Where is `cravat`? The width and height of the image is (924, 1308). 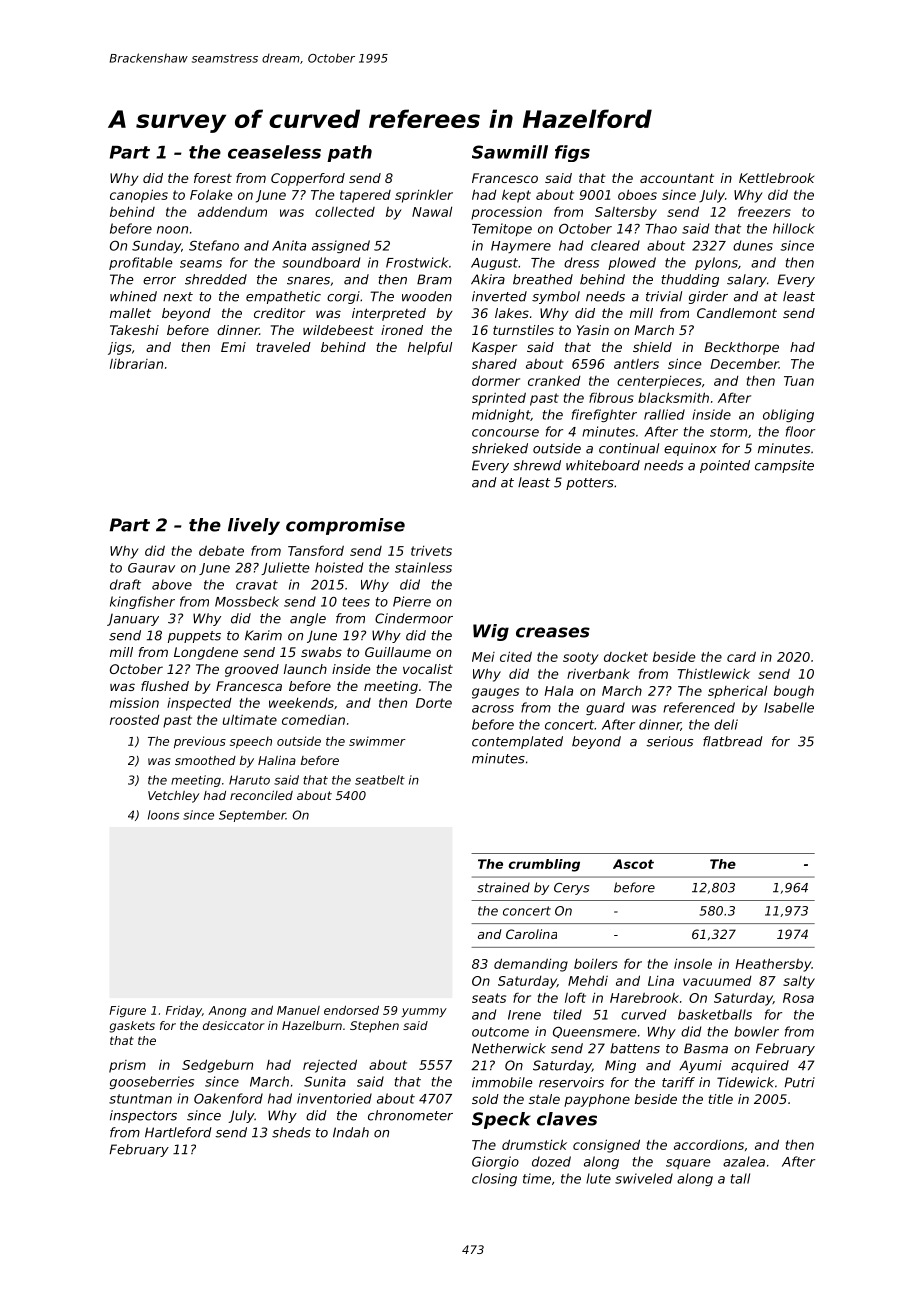 cravat is located at coordinates (257, 585).
